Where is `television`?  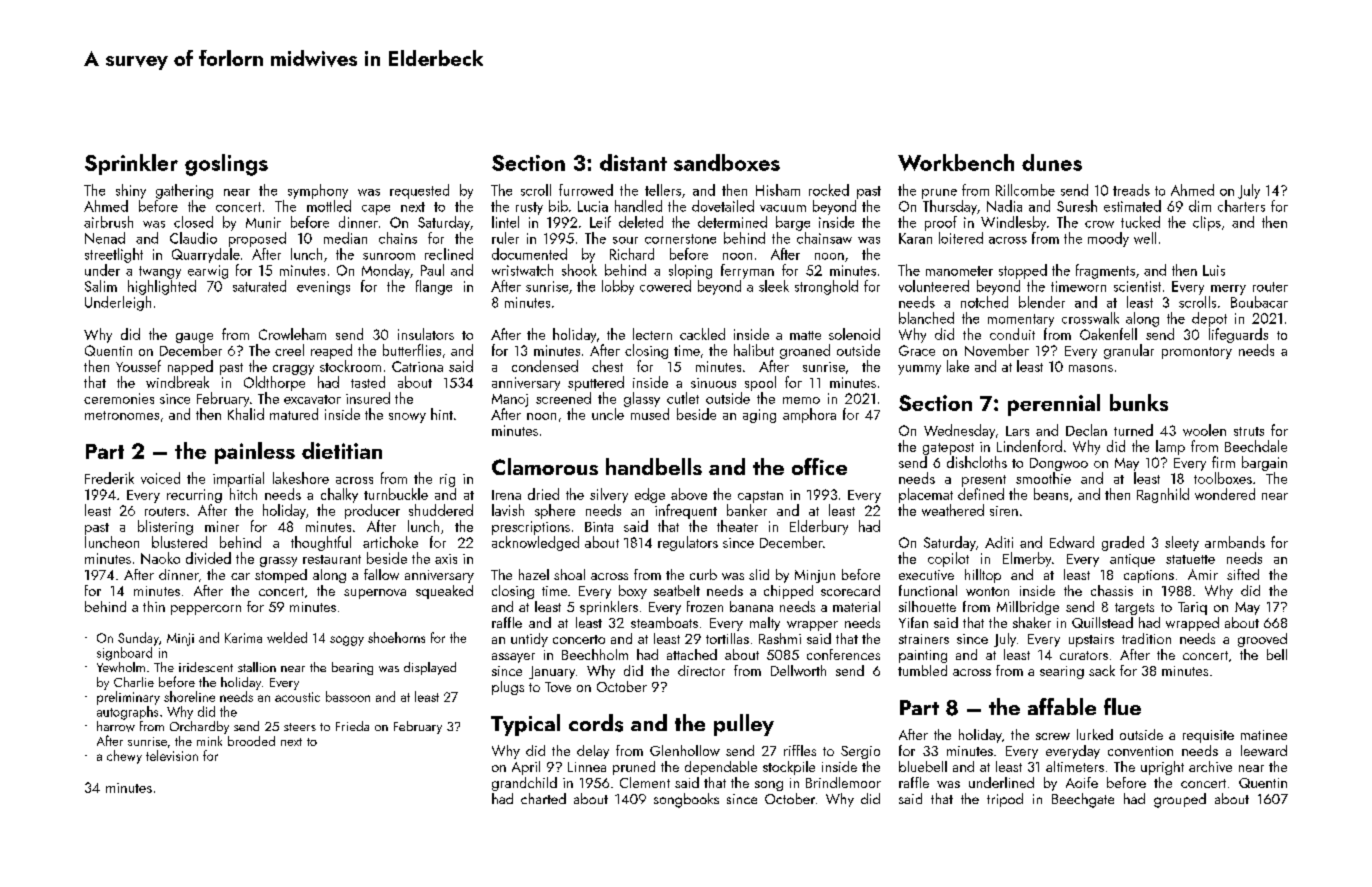
television is located at coordinates (172, 755).
